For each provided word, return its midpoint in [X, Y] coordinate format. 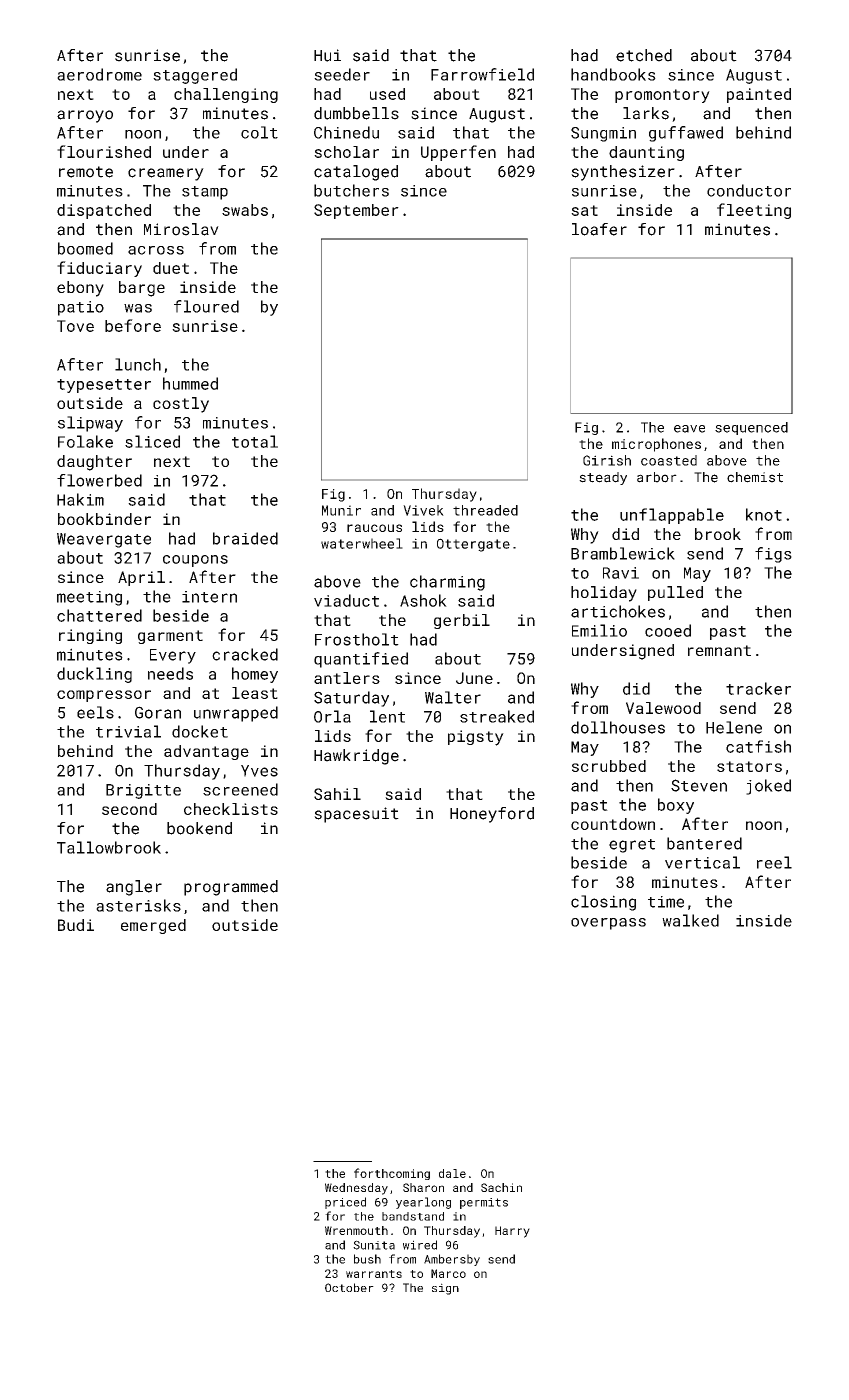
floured [206, 306]
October [349, 1287]
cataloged [356, 173]
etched [644, 55]
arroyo [85, 116]
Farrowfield [482, 74]
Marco [448, 1273]
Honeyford [492, 815]
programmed [231, 888]
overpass [608, 924]
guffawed [686, 134]
